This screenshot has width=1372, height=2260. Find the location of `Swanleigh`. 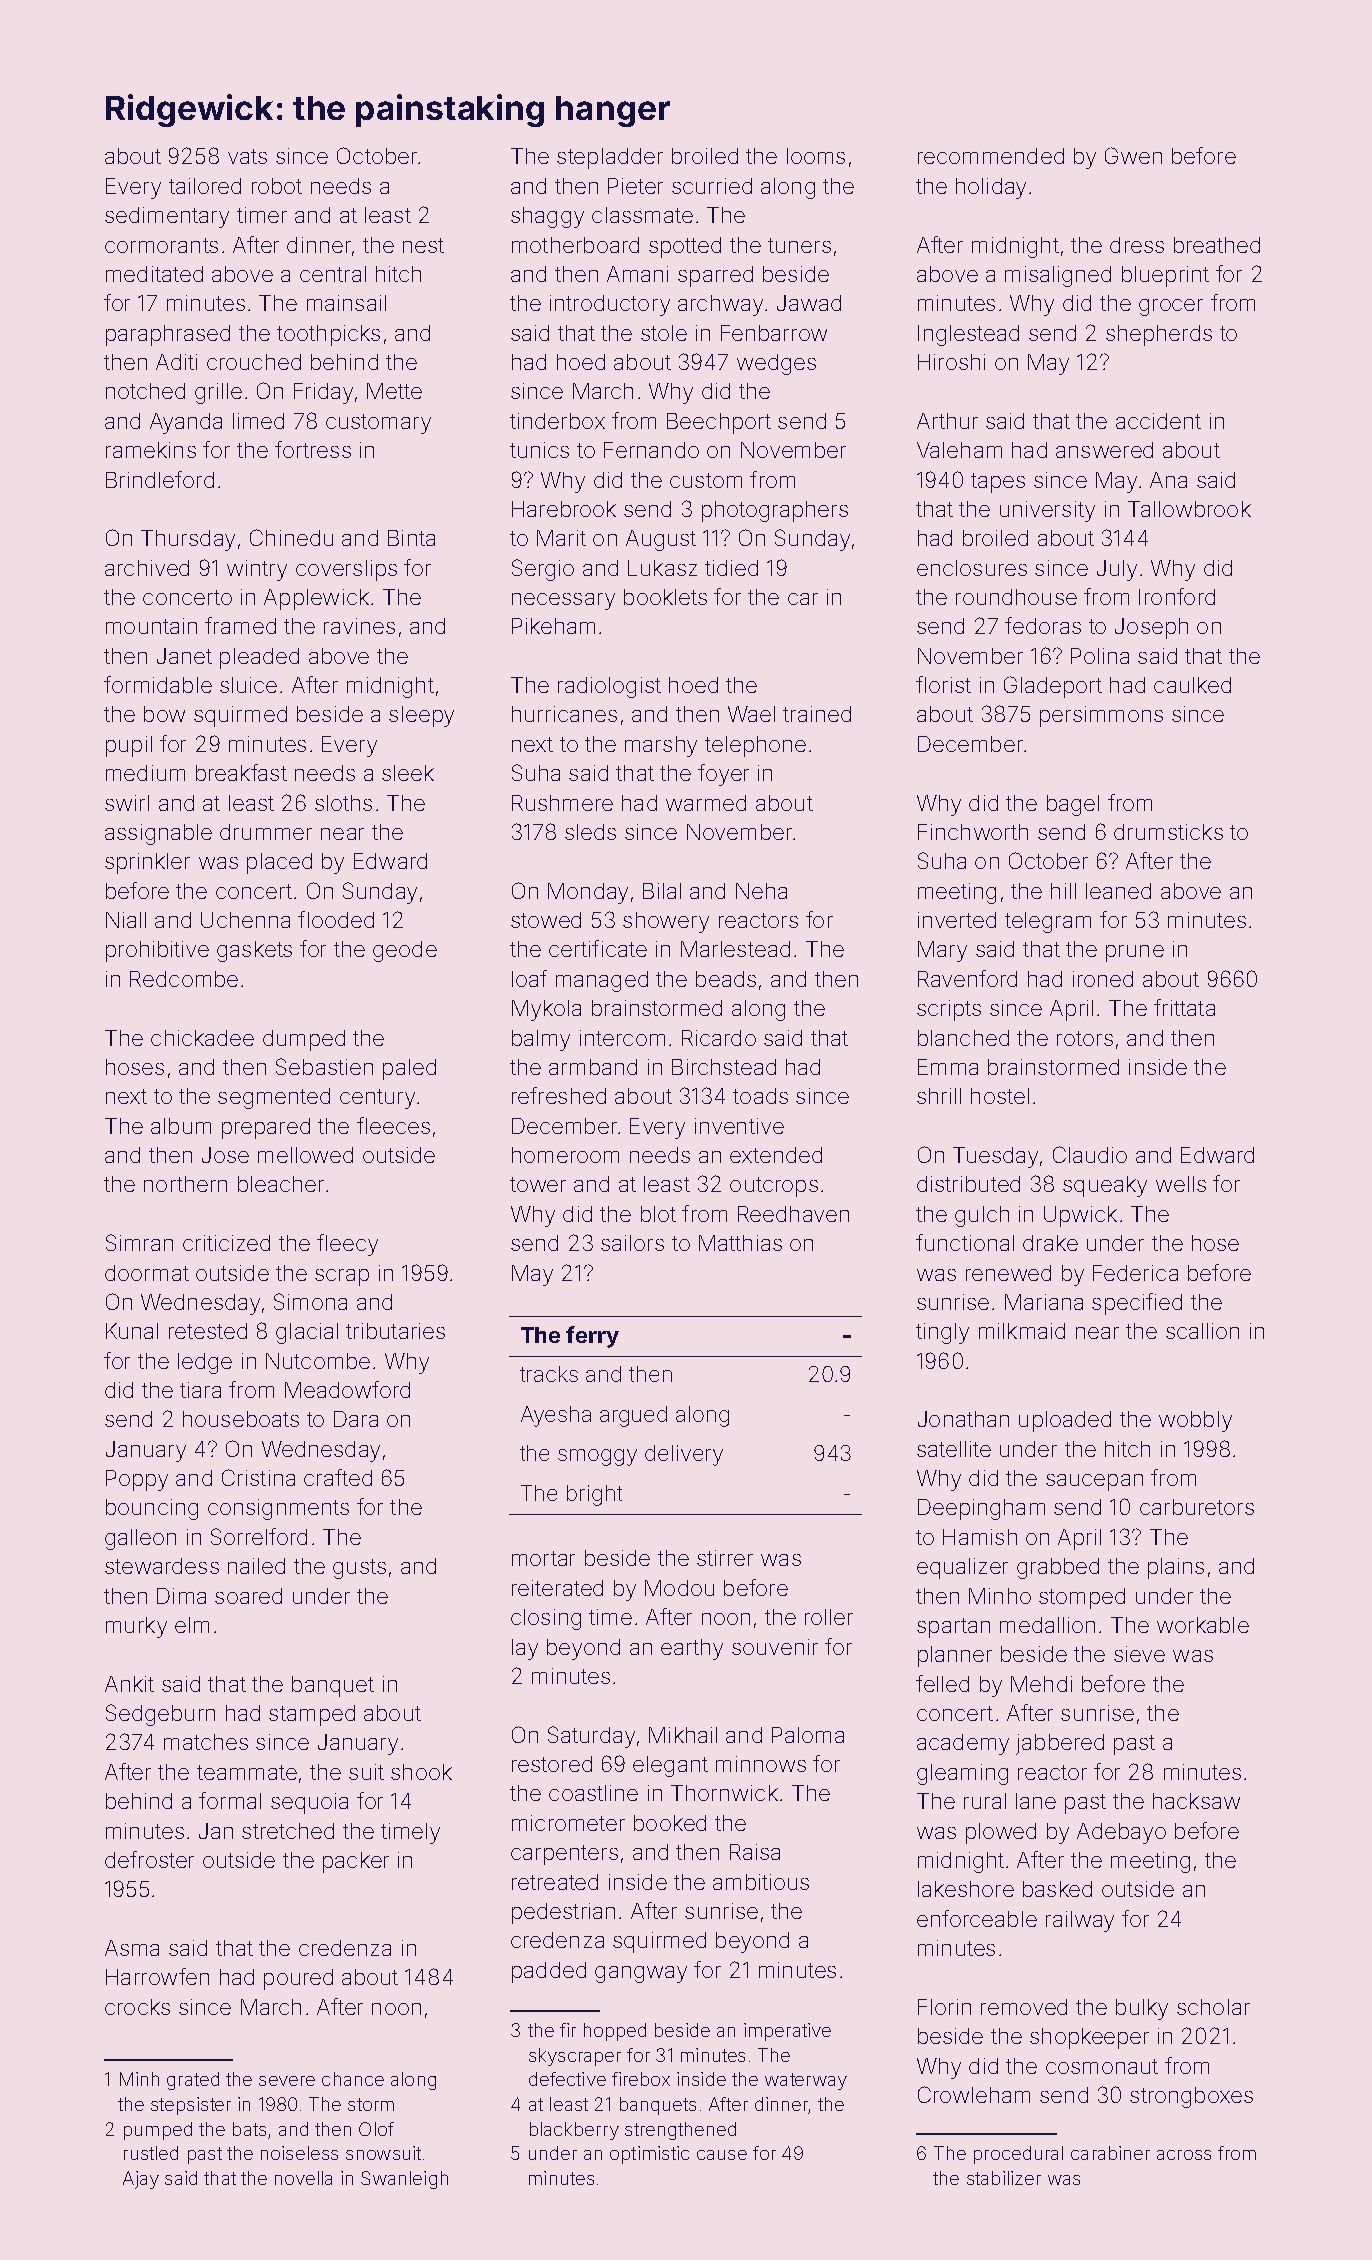

Swanleigh is located at coordinates (404, 2180).
